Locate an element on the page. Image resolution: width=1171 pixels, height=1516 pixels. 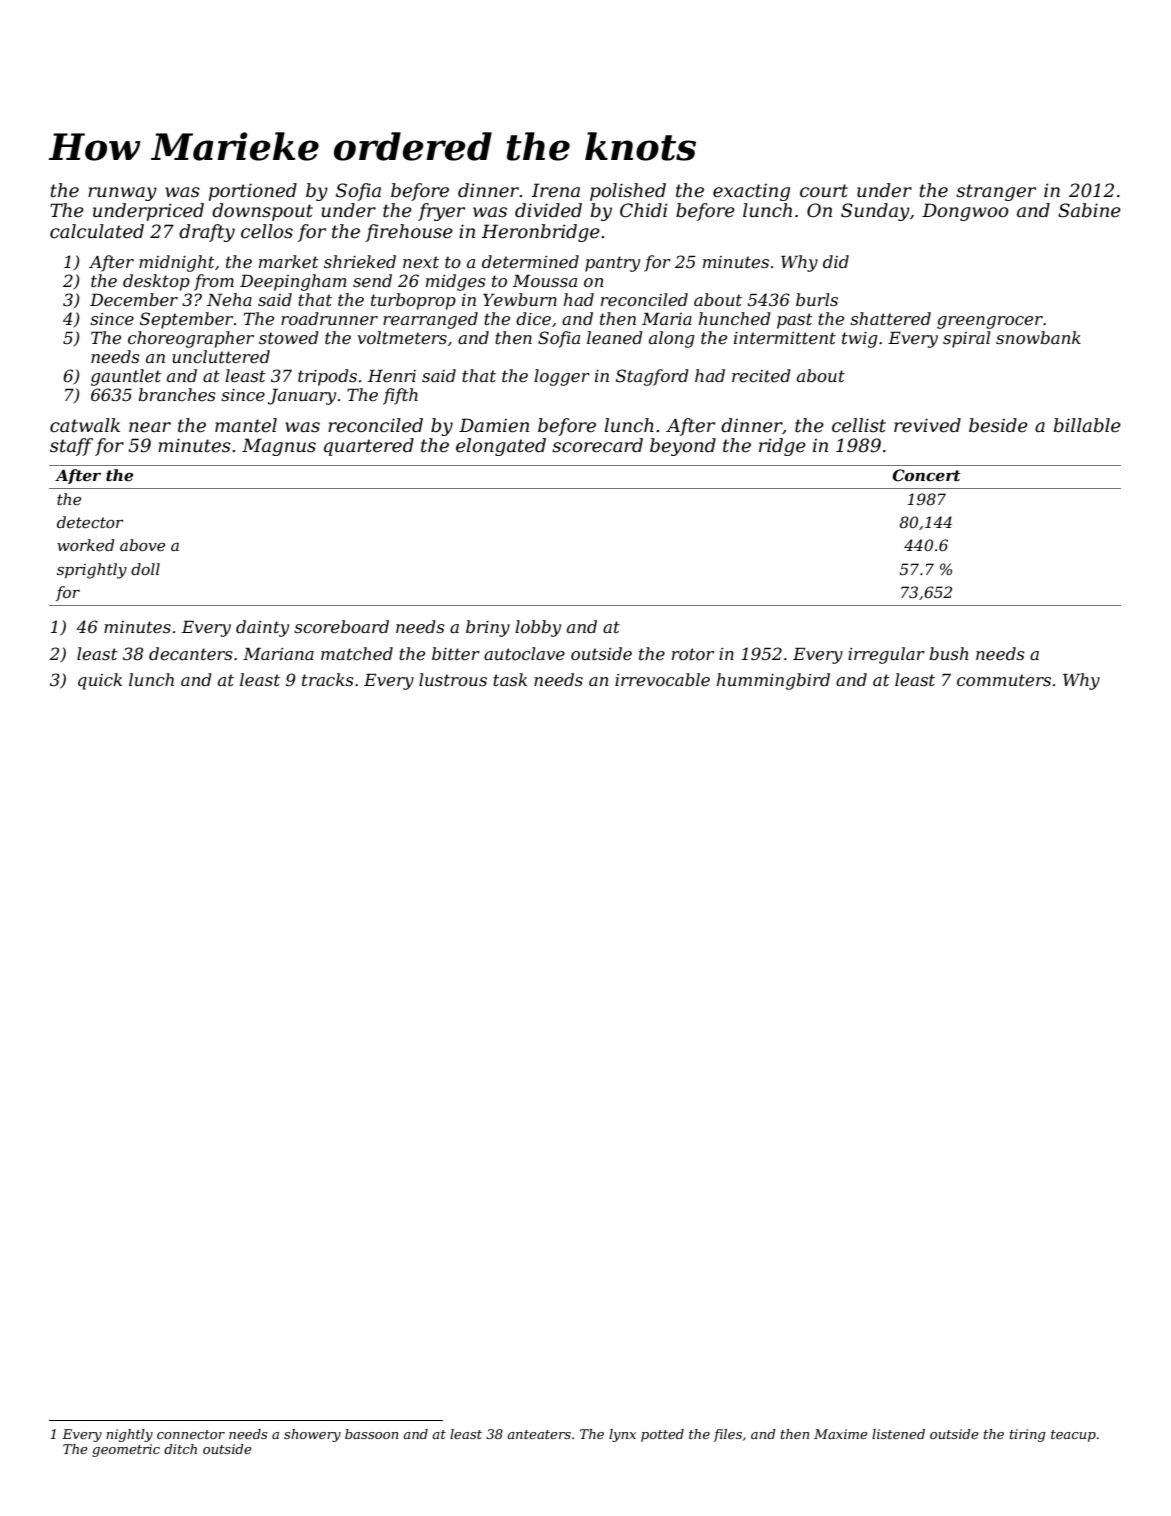
beyond is located at coordinates (683, 447).
